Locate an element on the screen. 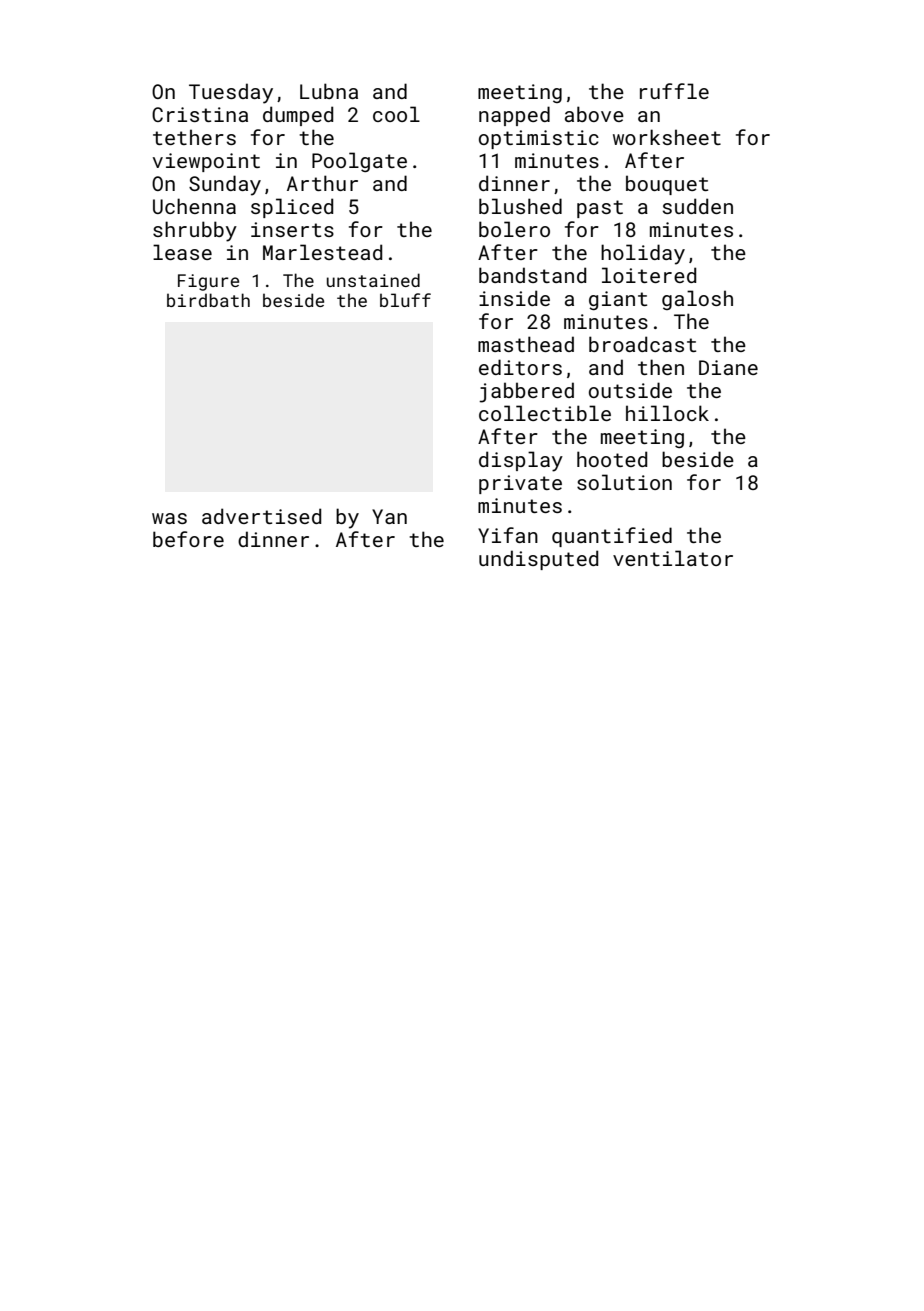 The height and width of the screenshot is (1311, 924). before is located at coordinates (188, 539).
